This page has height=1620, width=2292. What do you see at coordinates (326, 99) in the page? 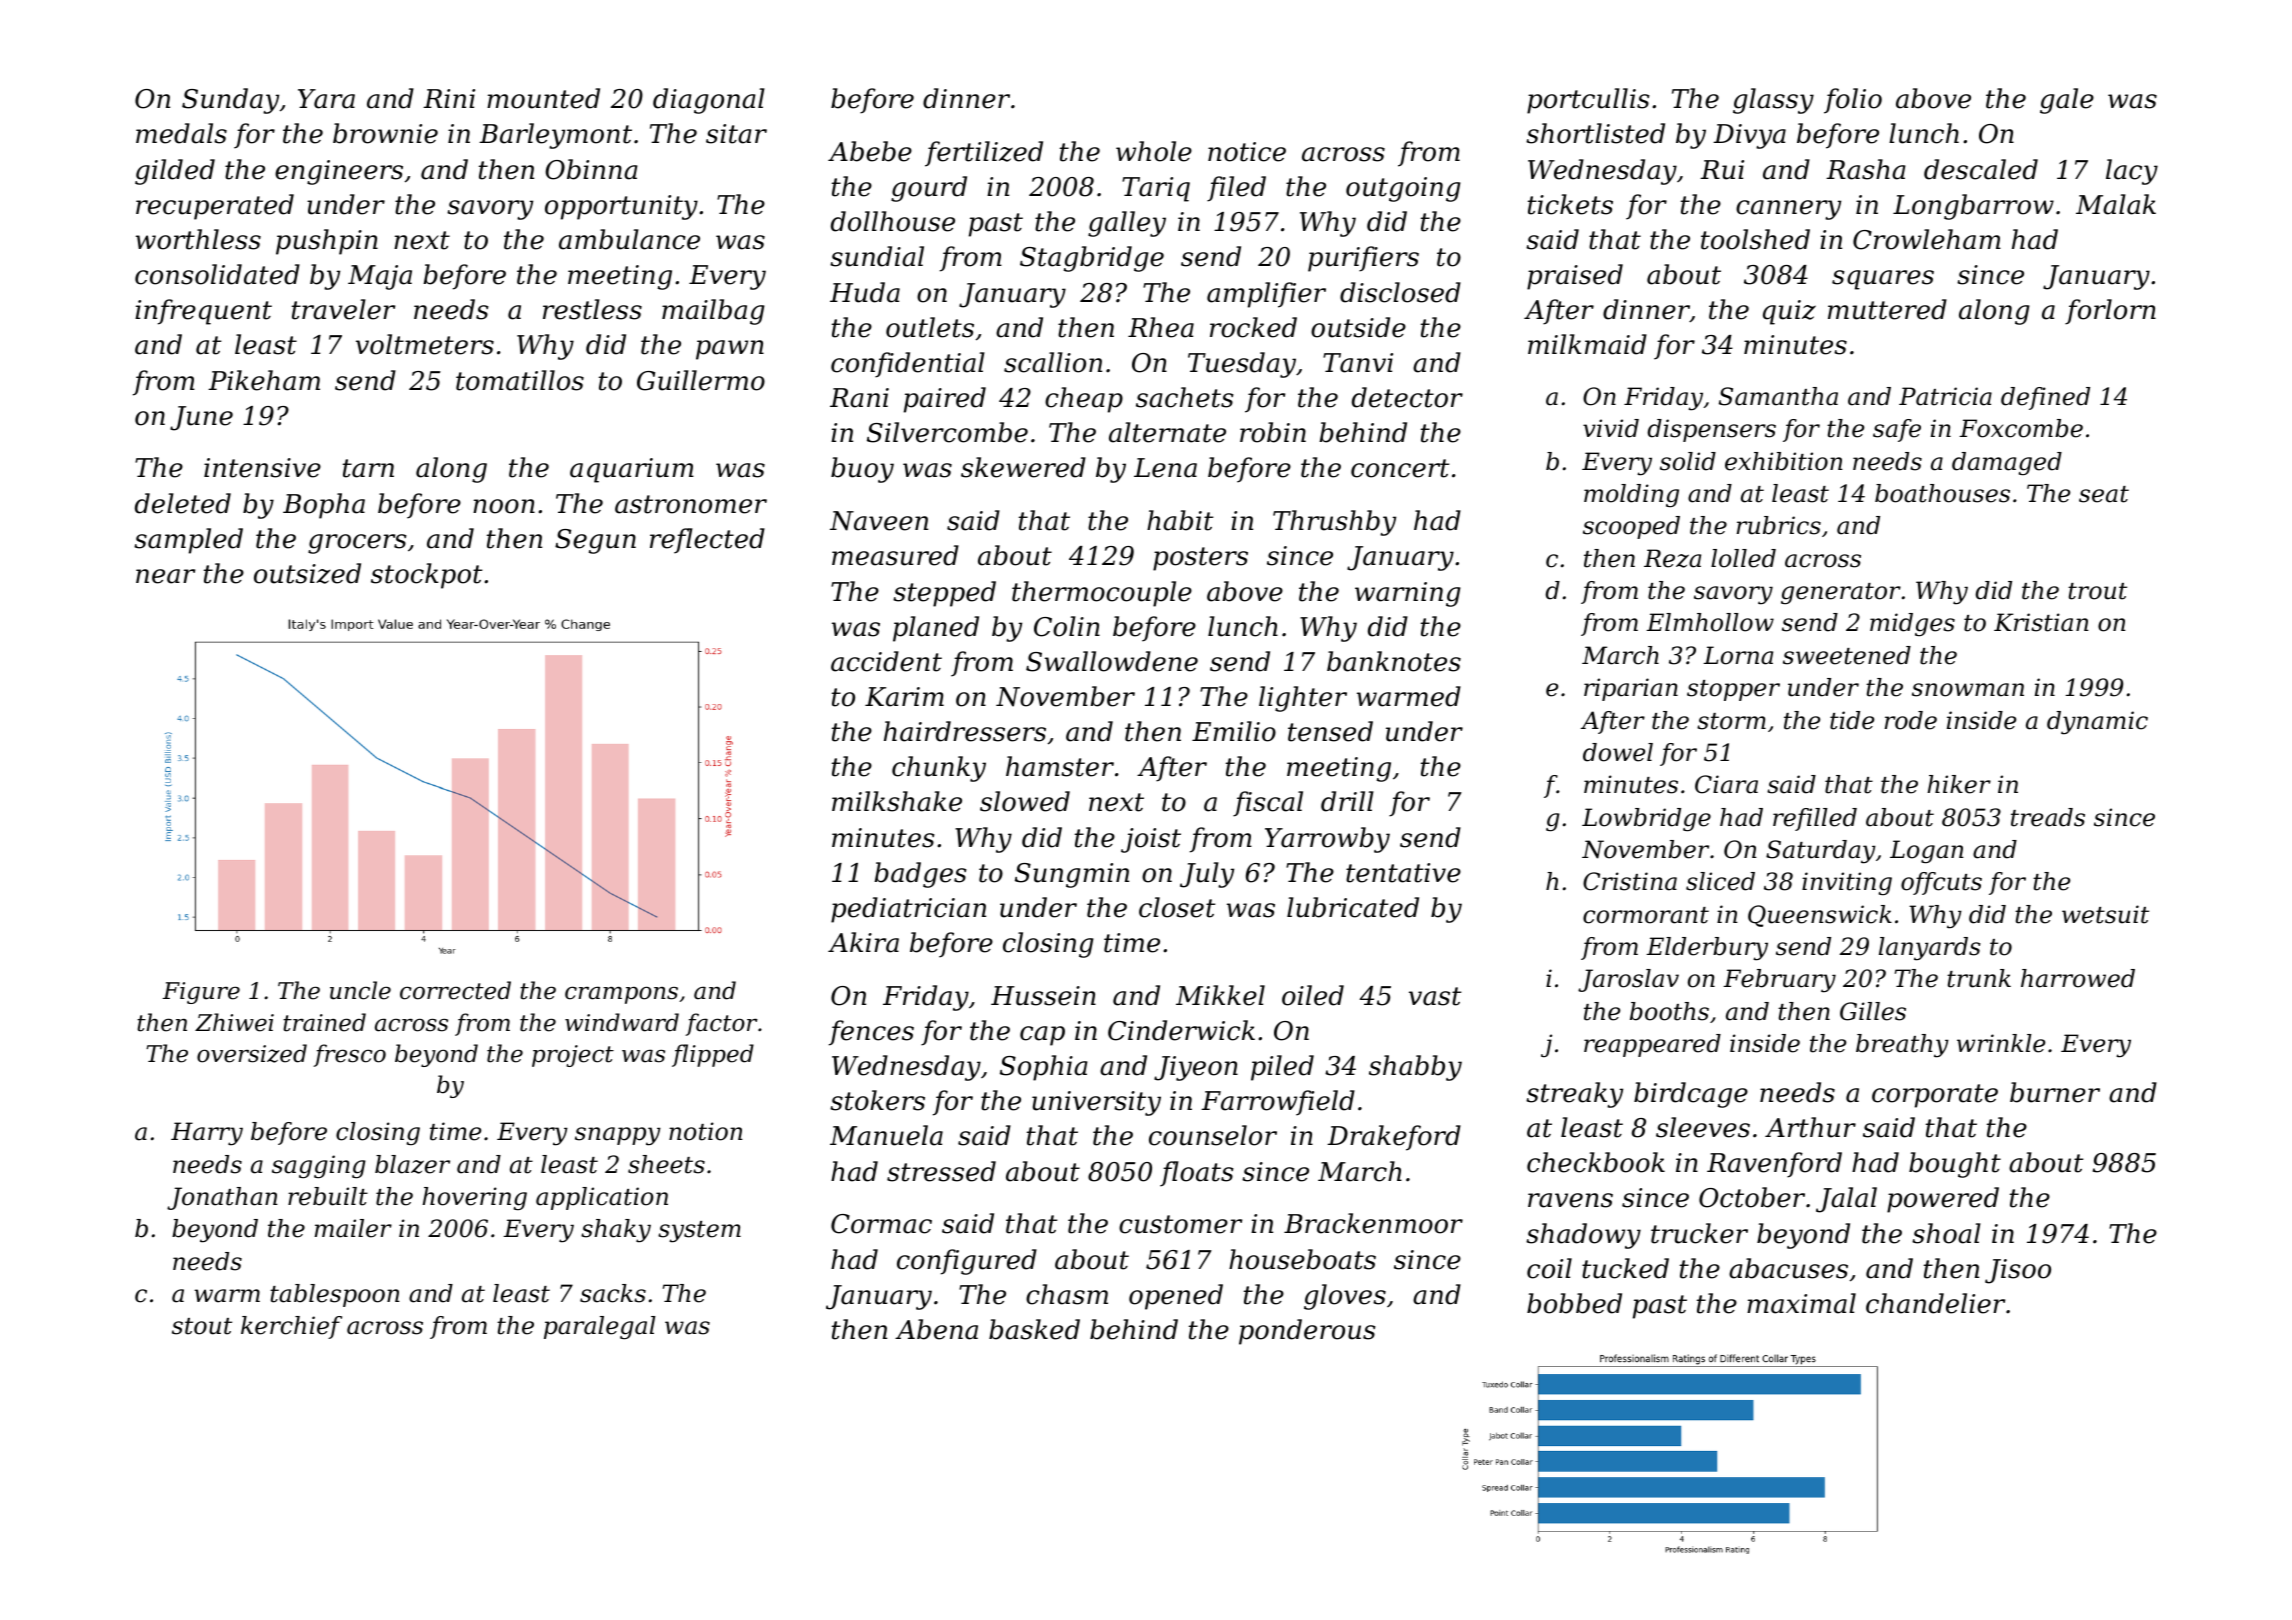
I see `Yara` at bounding box center [326, 99].
